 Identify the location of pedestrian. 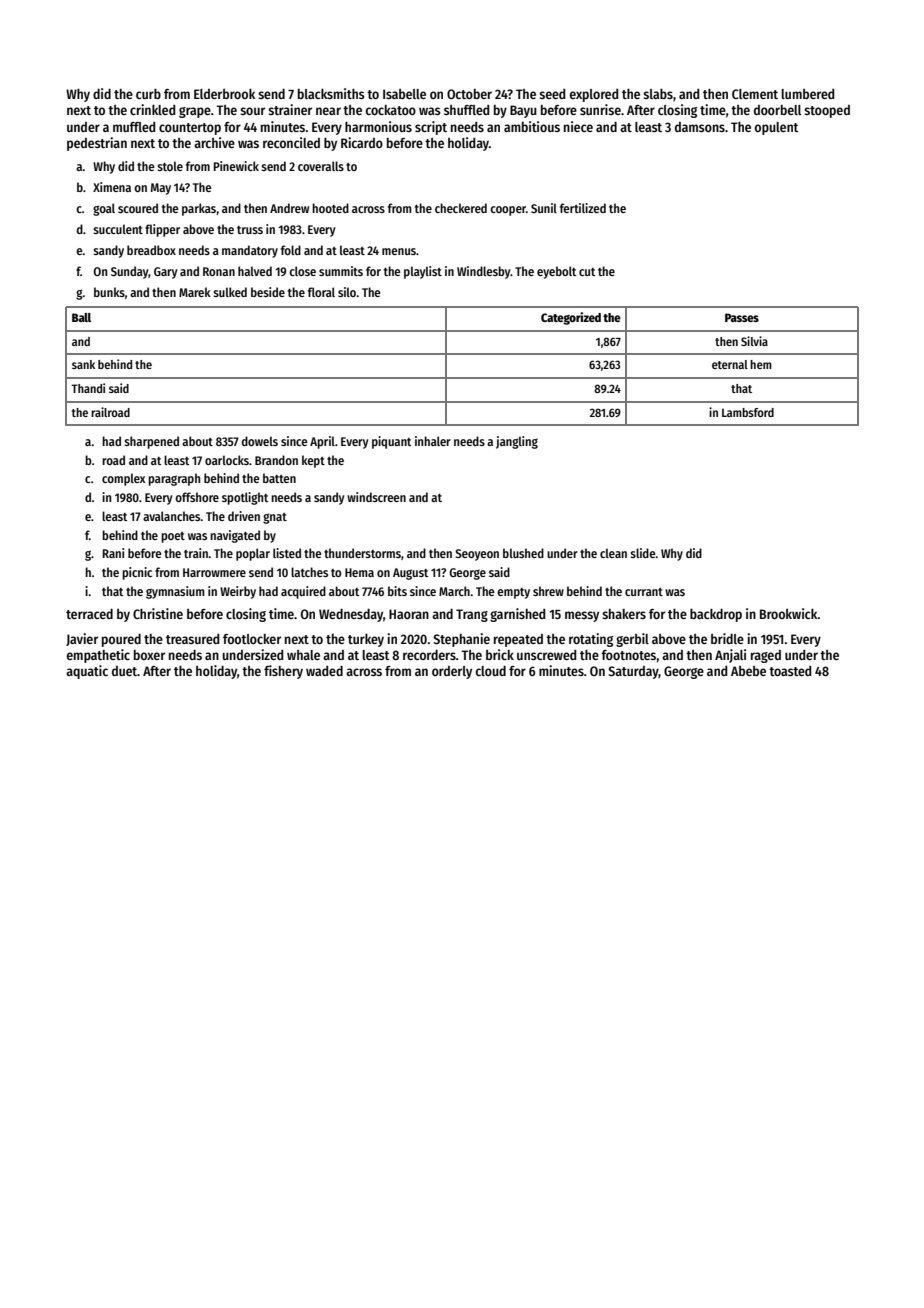
(97, 144).
